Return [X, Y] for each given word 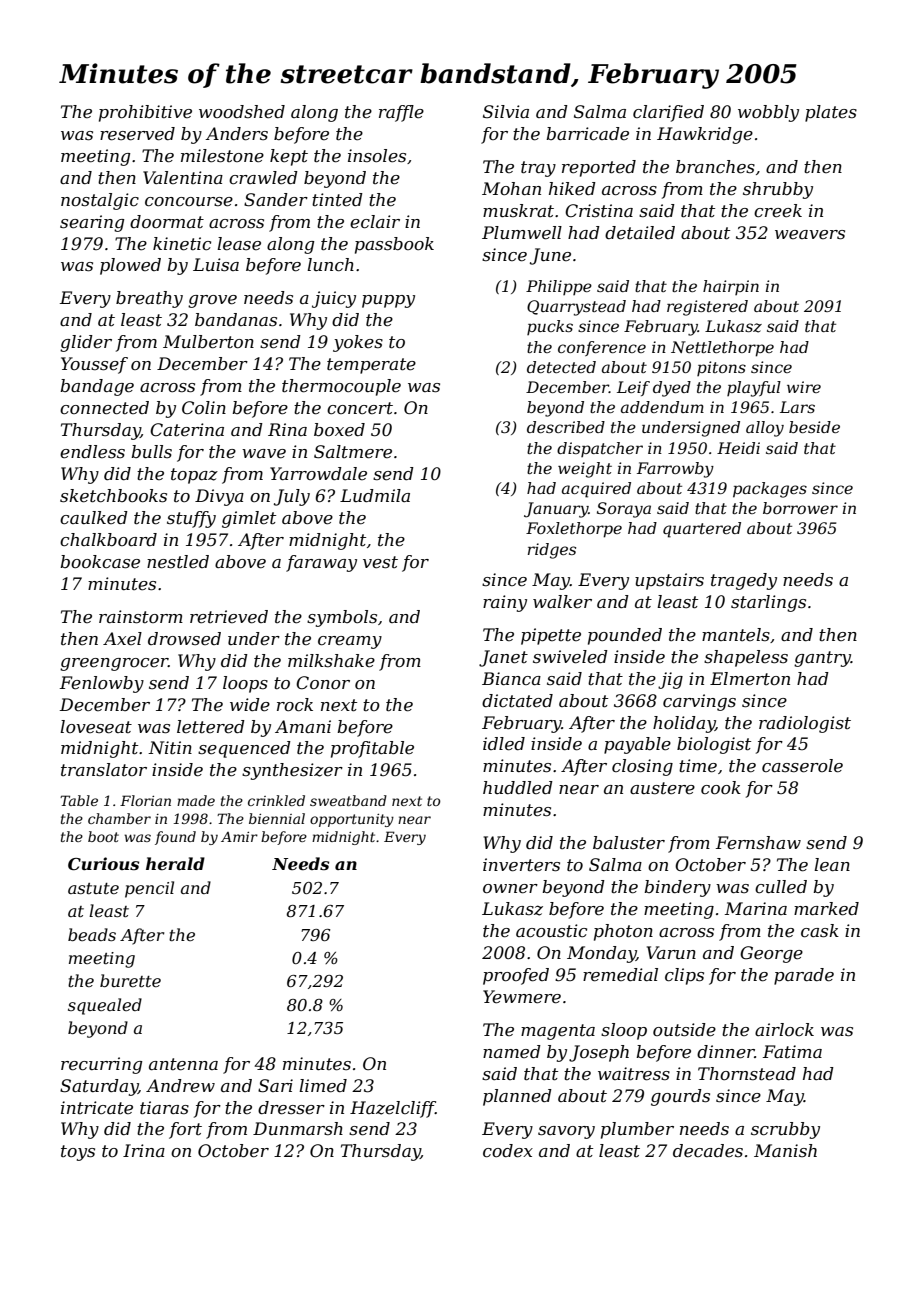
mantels [736, 634]
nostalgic [100, 201]
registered [707, 308]
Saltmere [353, 452]
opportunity [352, 820]
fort [185, 1130]
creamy [350, 642]
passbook [394, 245]
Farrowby [675, 470]
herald [175, 863]
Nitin [170, 748]
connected [104, 408]
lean [832, 865]
